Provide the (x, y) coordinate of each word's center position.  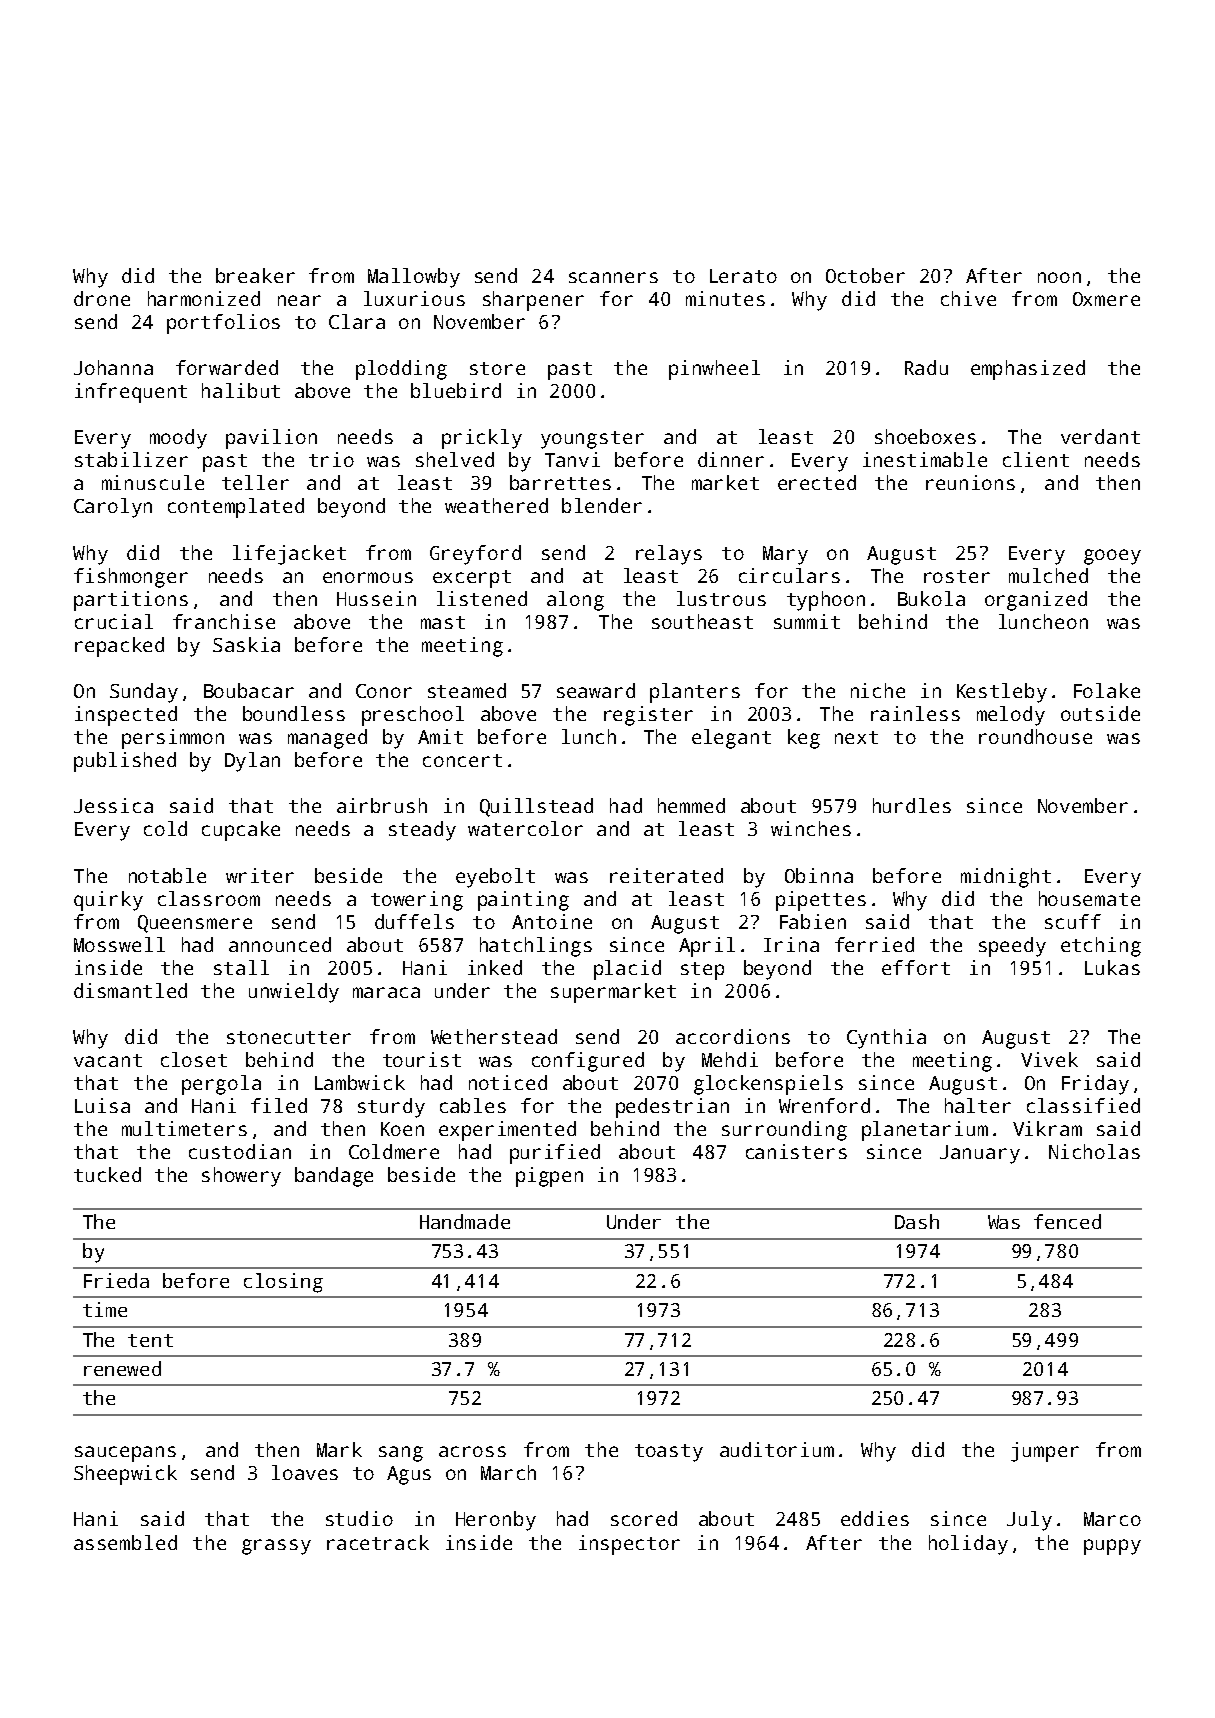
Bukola (931, 598)
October (865, 275)
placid (627, 970)
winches (811, 828)
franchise (224, 621)
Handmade (465, 1221)
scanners (613, 277)
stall (241, 967)
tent (150, 1340)
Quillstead (536, 807)
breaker (255, 275)
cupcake (241, 831)
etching (1101, 947)
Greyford (475, 555)
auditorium (777, 1449)
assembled (125, 1542)
